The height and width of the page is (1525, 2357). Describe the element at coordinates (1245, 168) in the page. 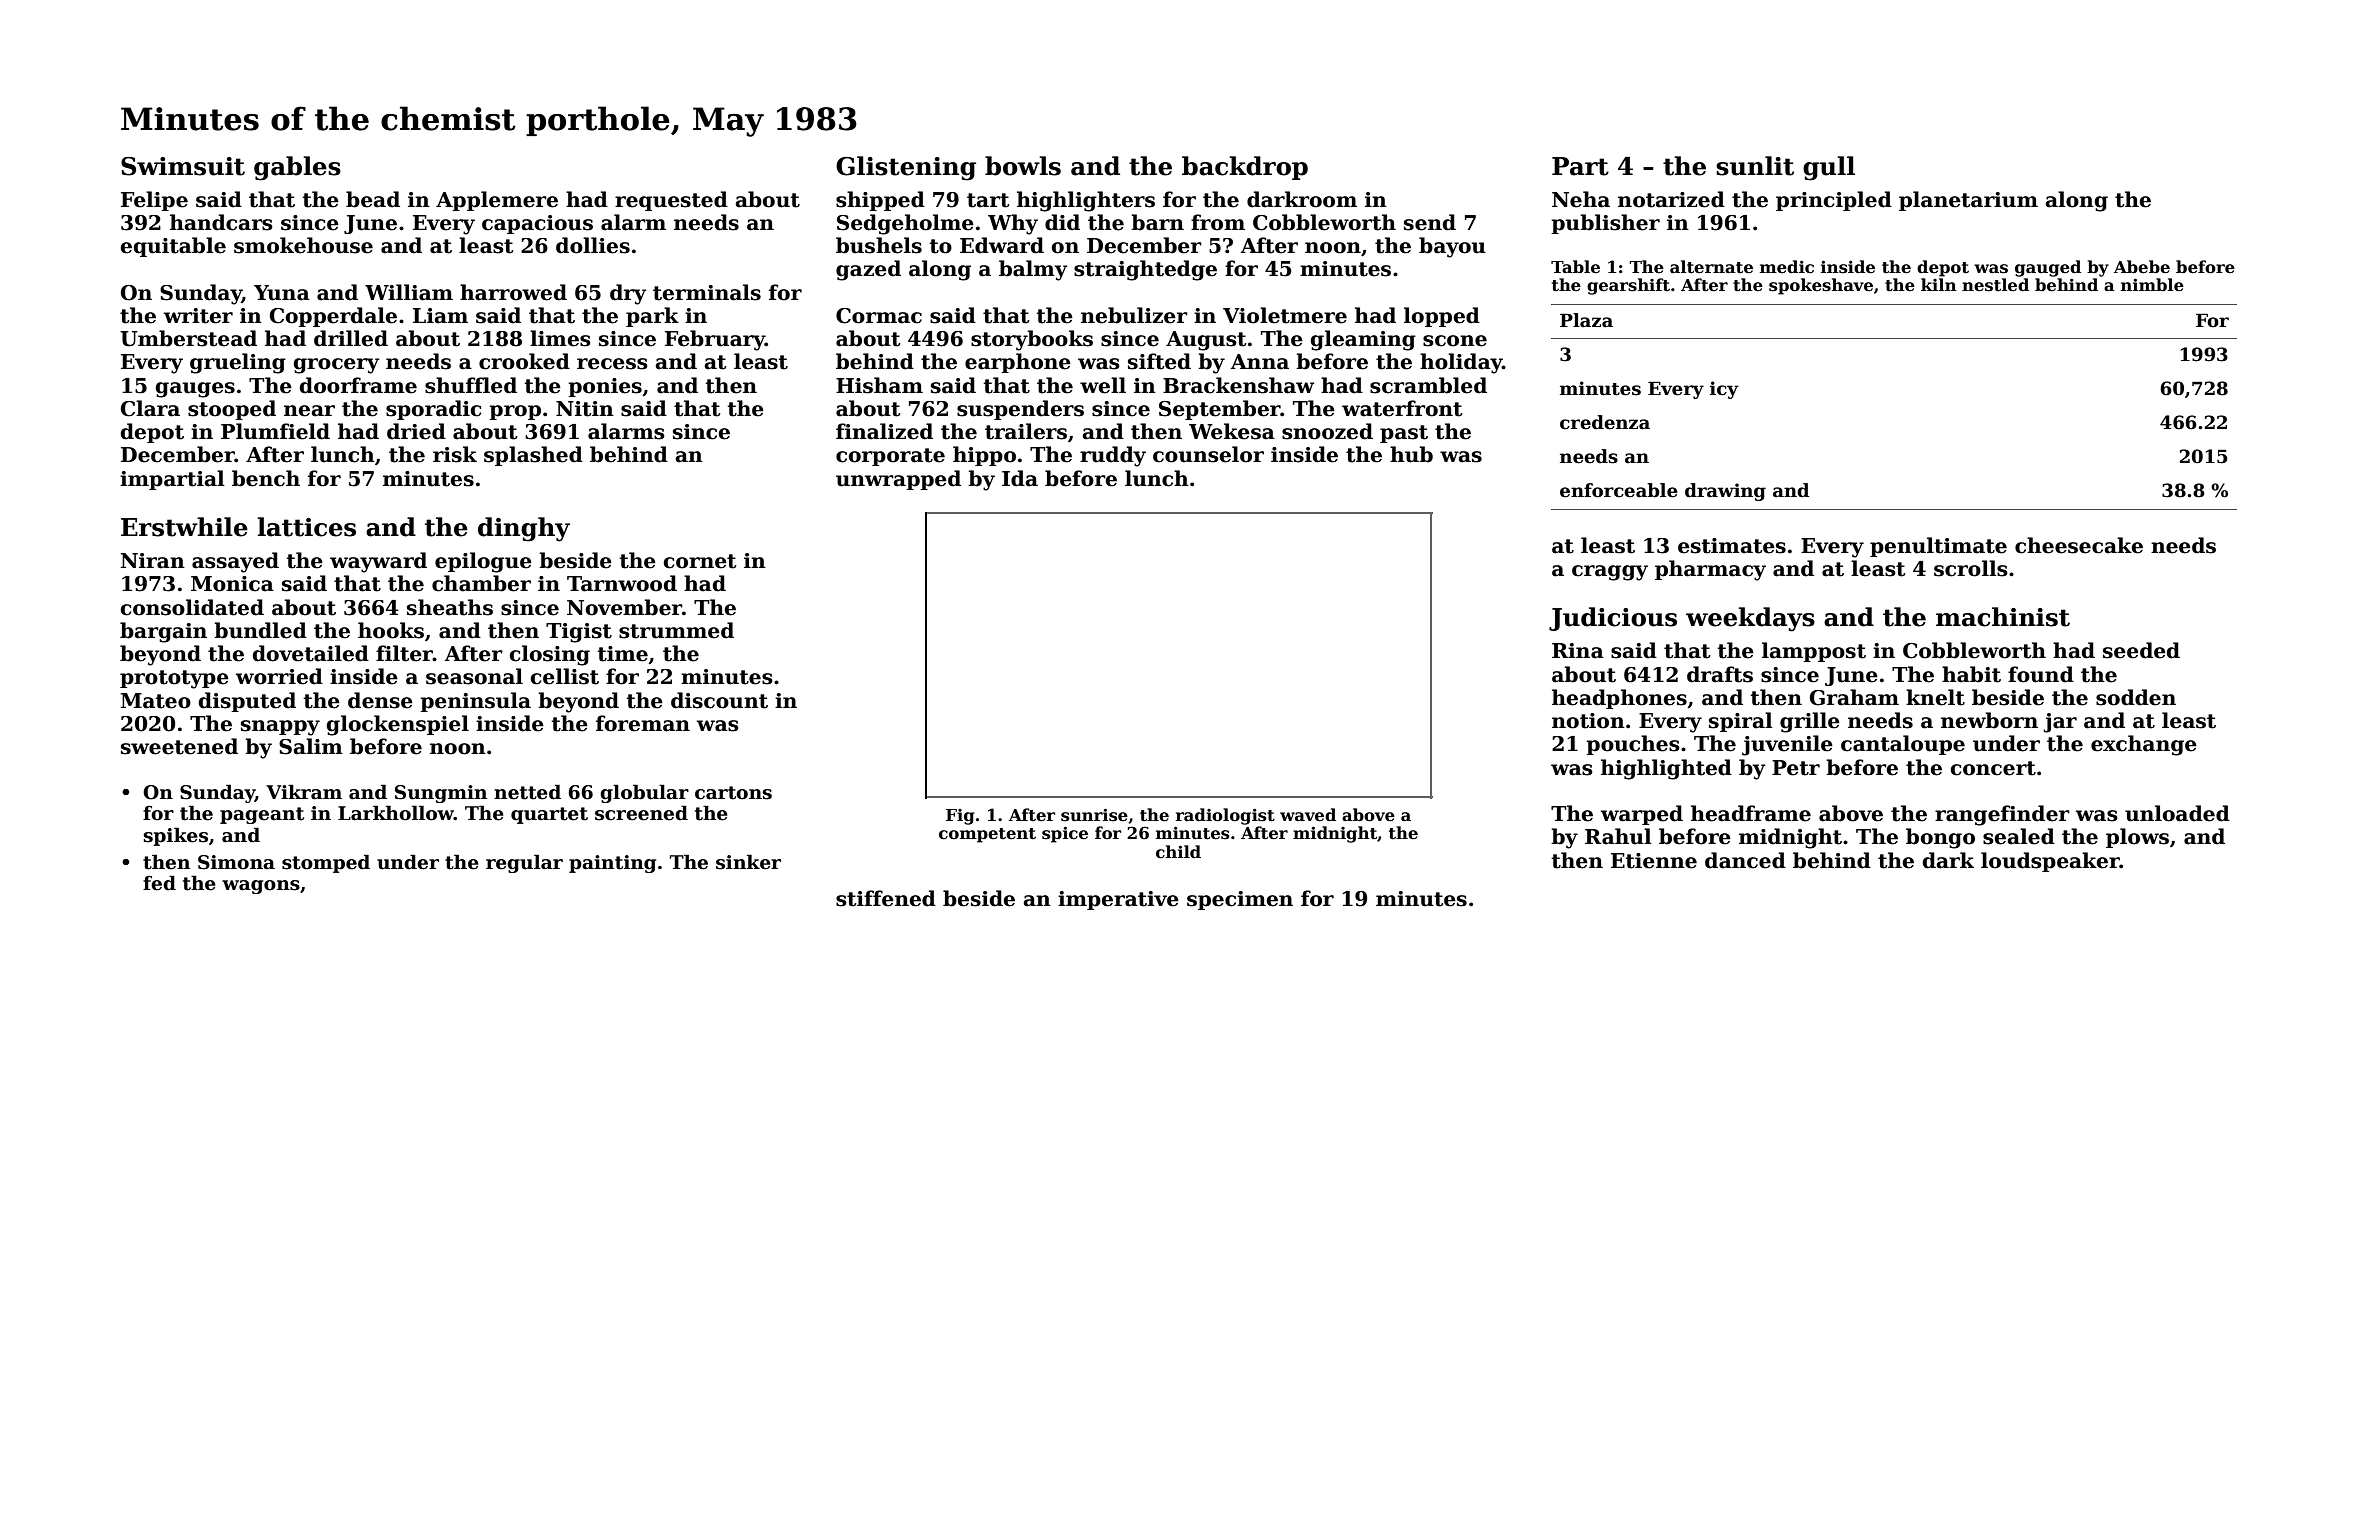

I see `backdrop` at that location.
